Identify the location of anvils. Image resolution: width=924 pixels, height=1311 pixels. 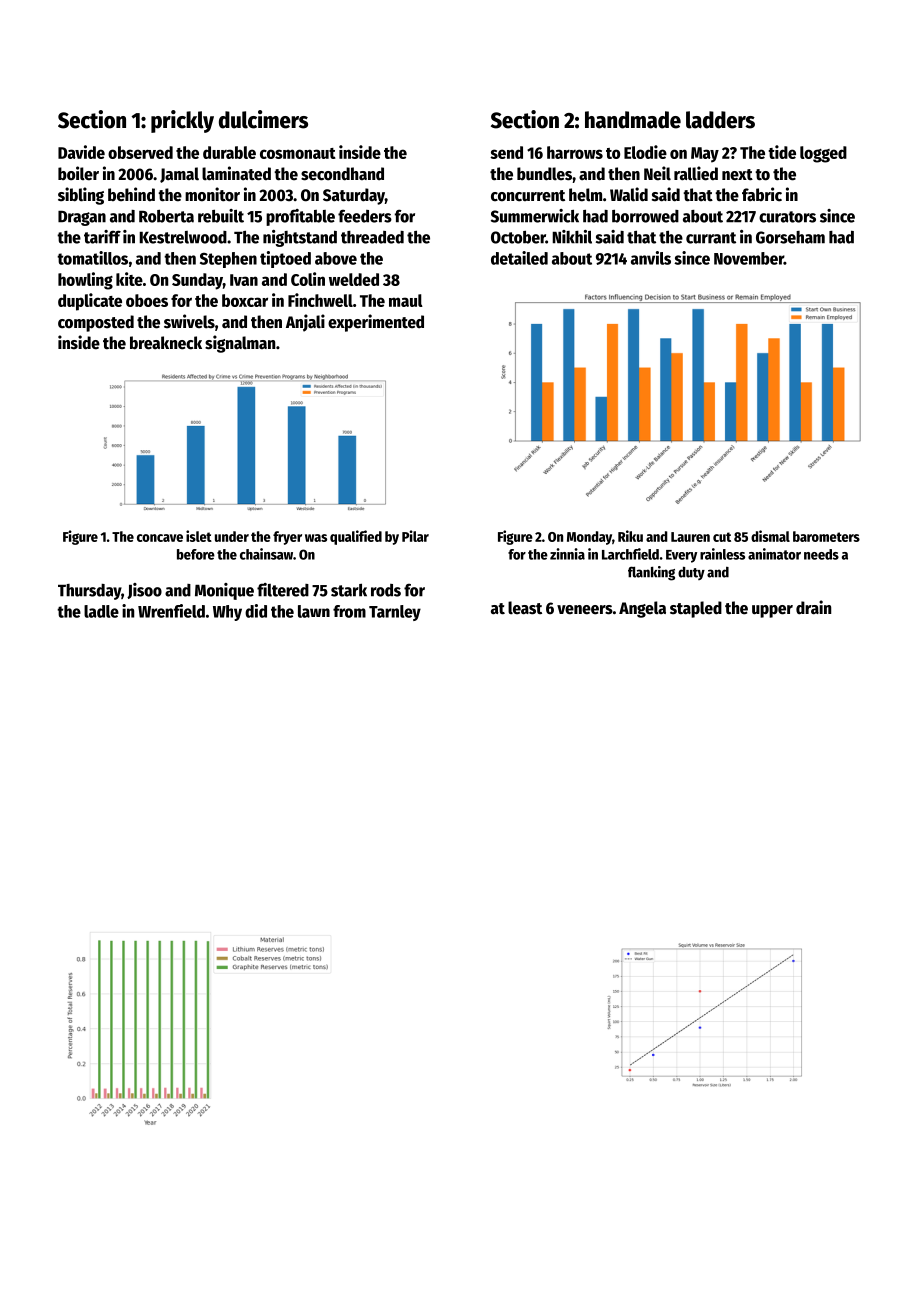
(651, 258).
